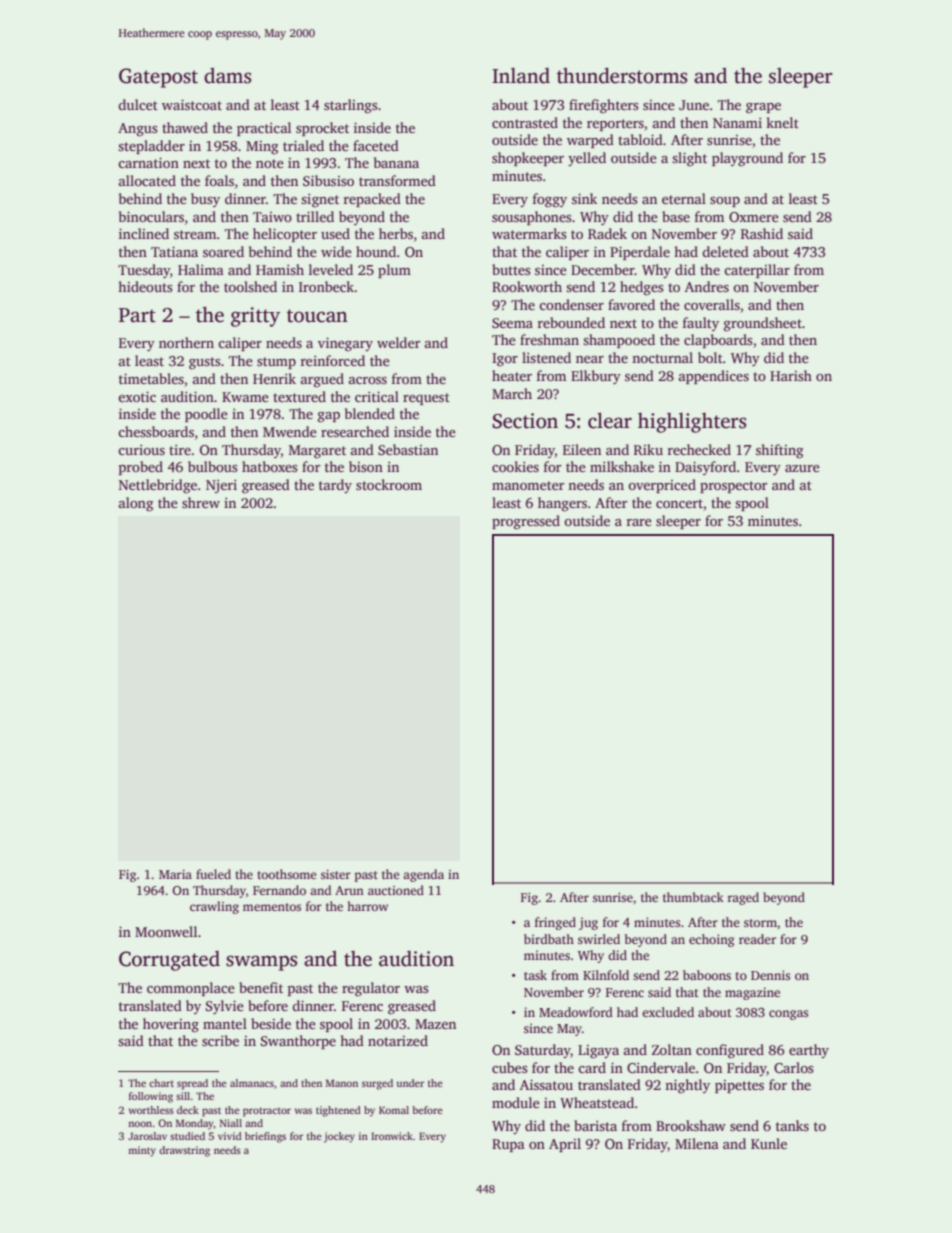 Image resolution: width=952 pixels, height=1233 pixels. I want to click on tardy, so click(335, 486).
